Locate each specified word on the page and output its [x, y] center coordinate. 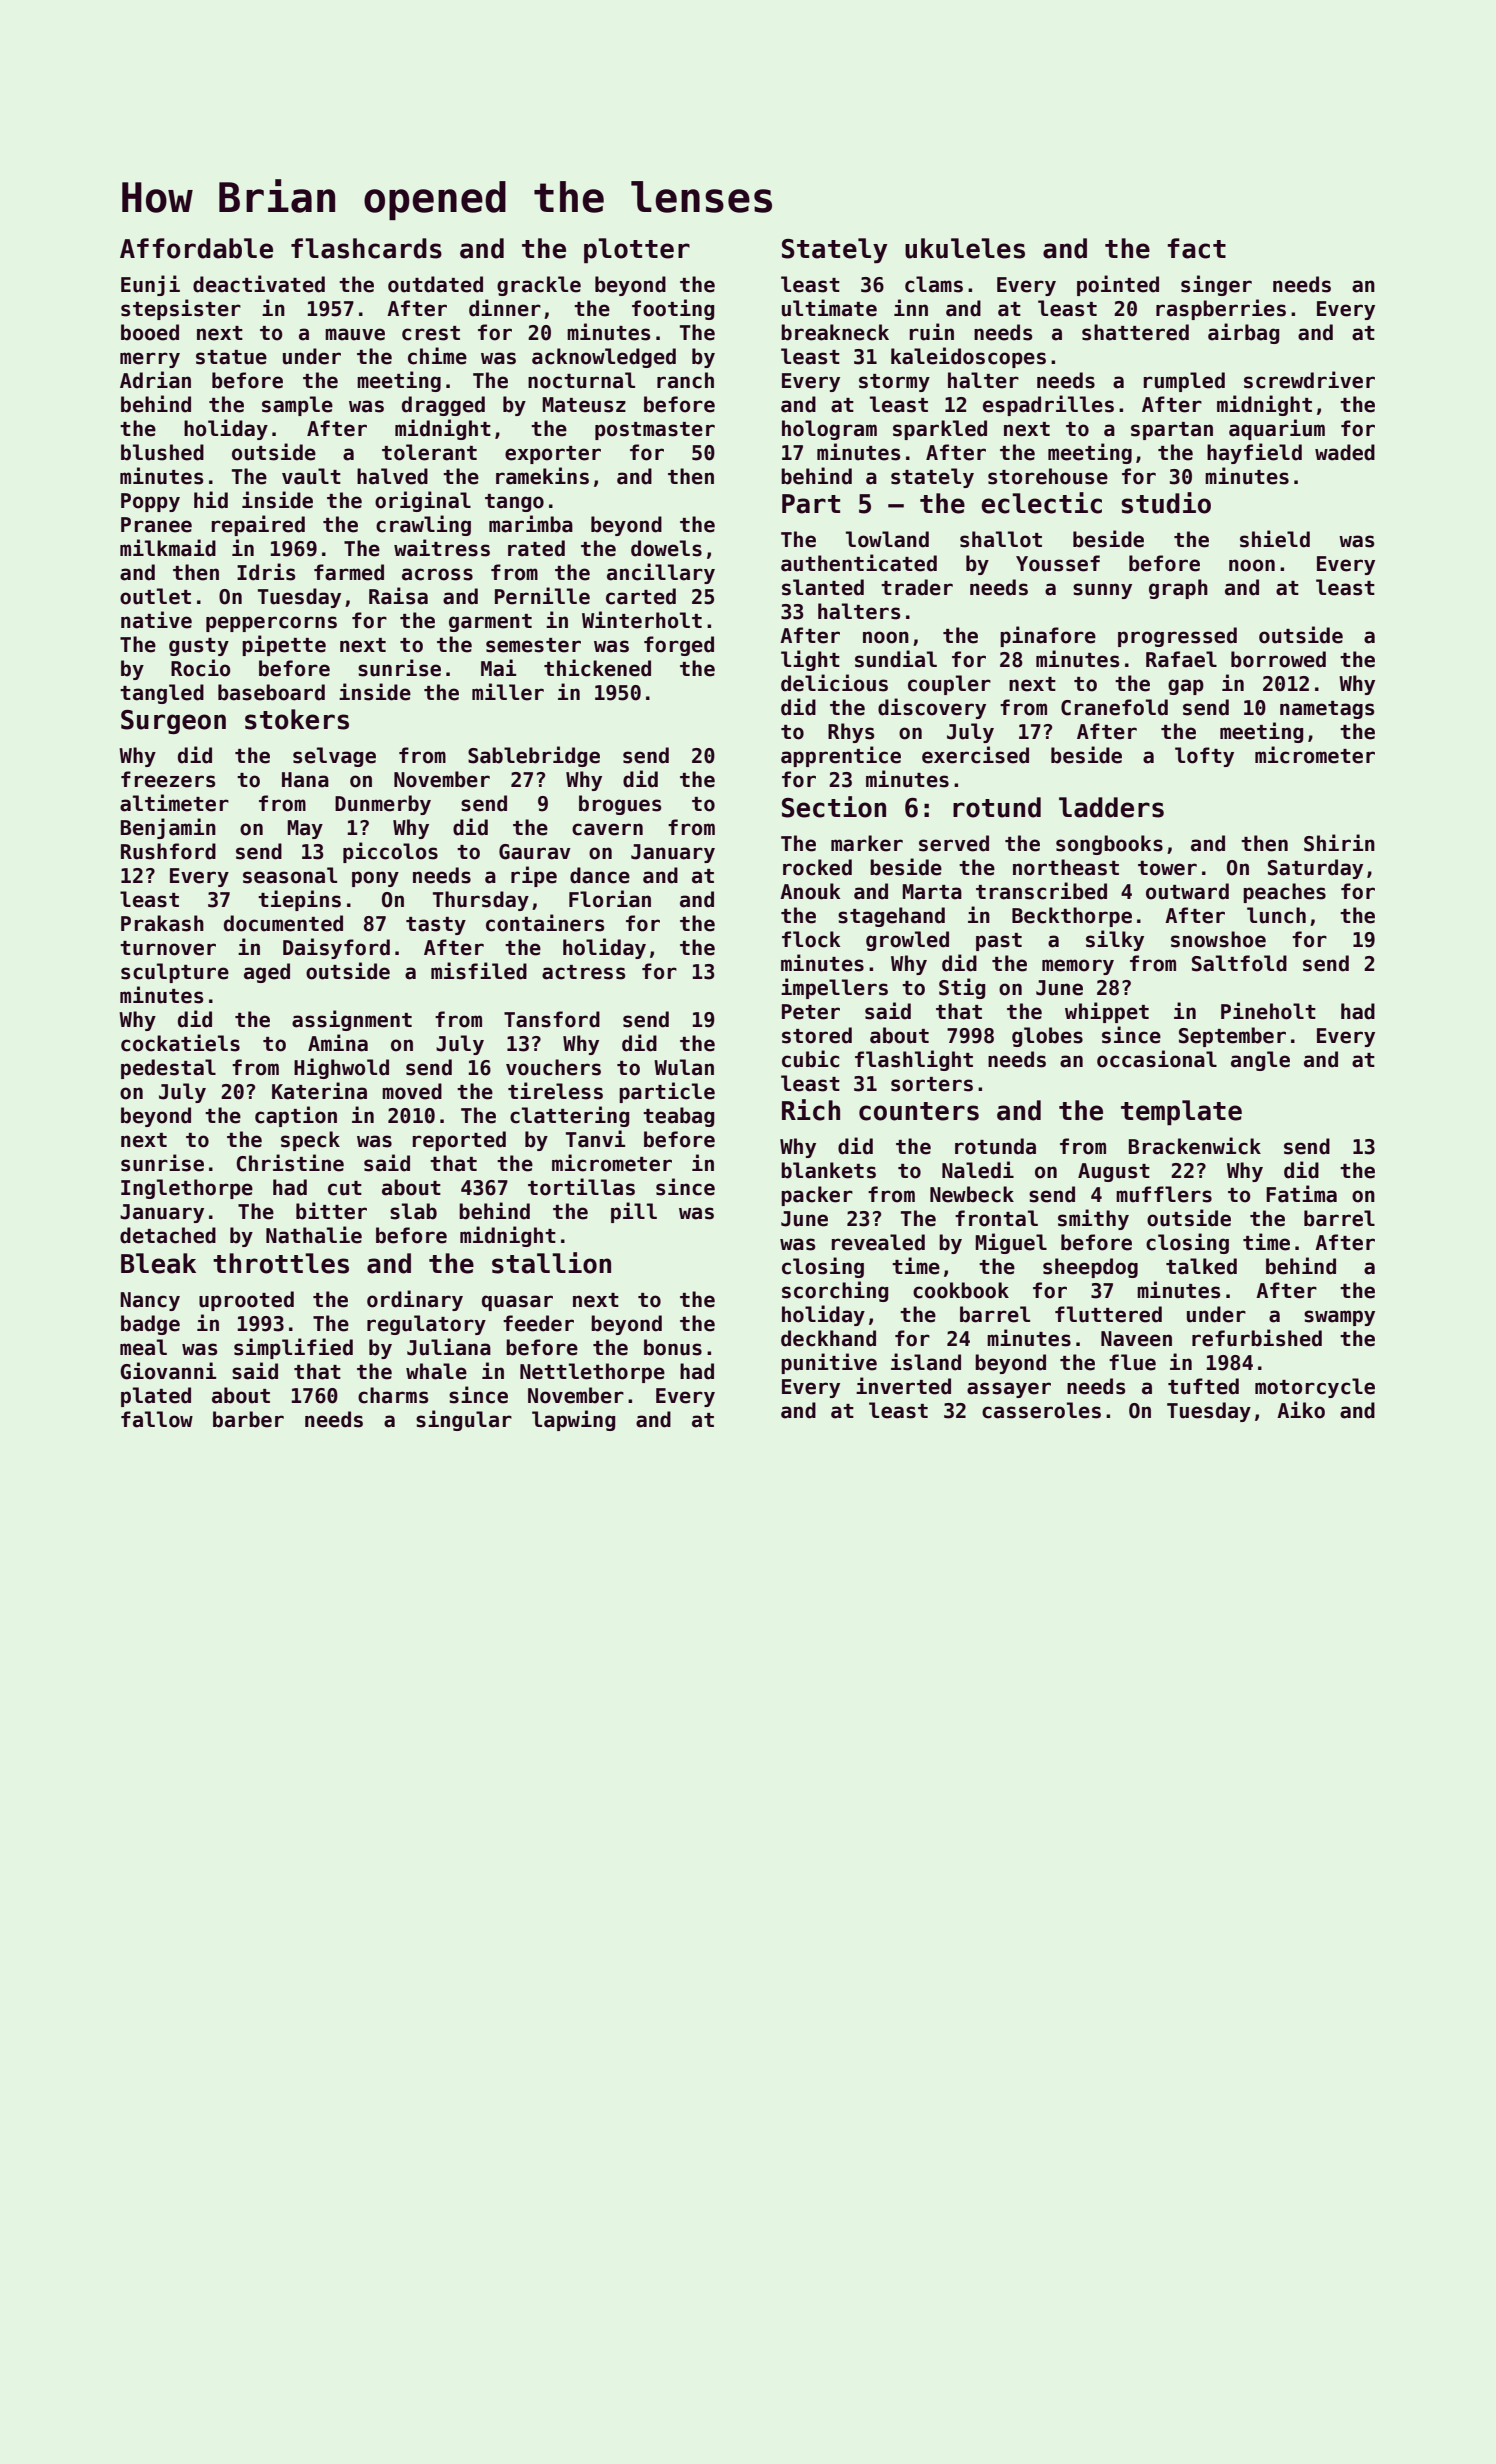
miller [508, 692]
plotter [637, 250]
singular [464, 1420]
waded [1345, 452]
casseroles [1041, 1410]
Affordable [196, 248]
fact [1196, 248]
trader [917, 587]
